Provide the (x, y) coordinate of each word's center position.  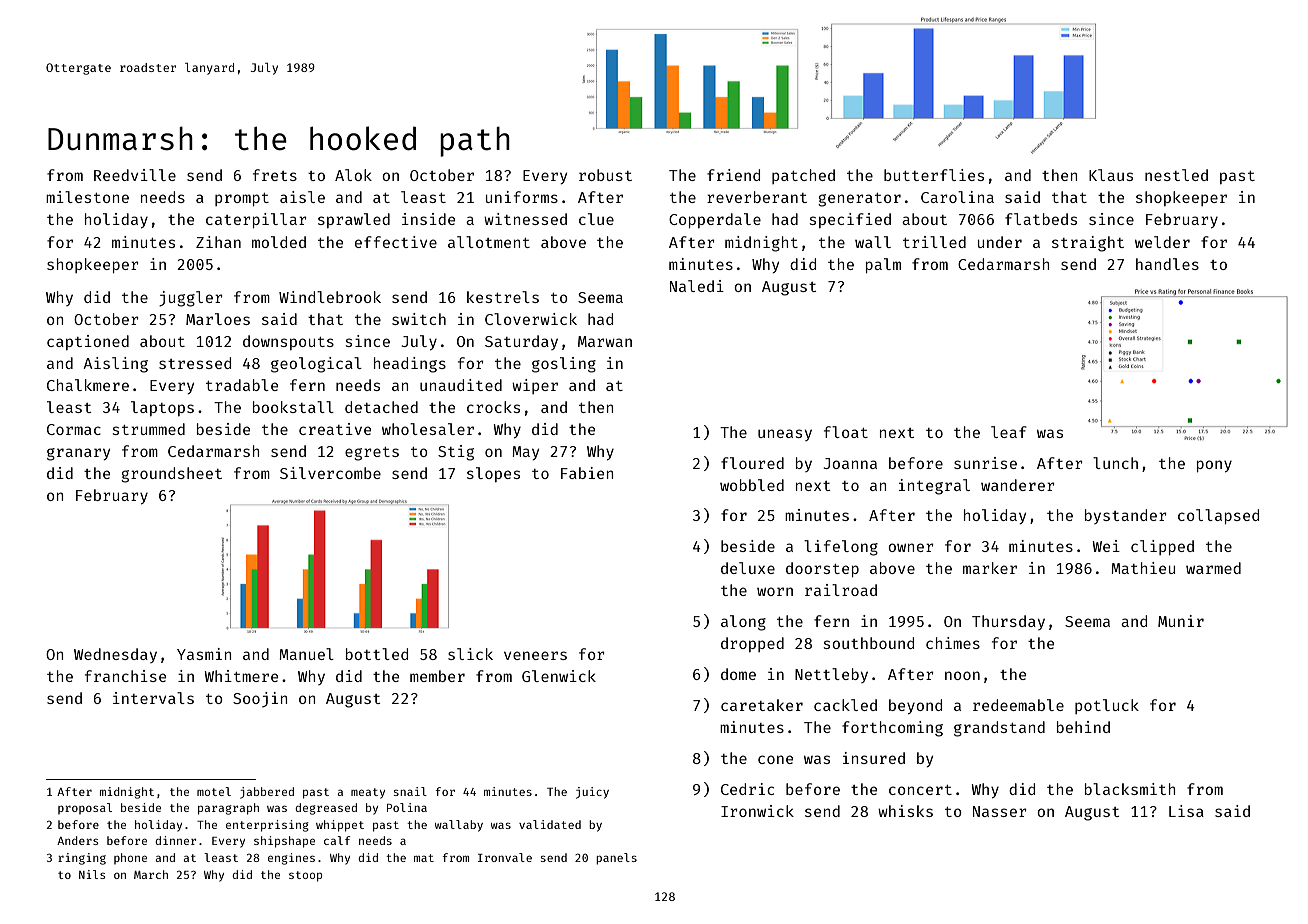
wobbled (752, 485)
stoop (305, 876)
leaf (1009, 432)
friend (733, 175)
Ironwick (757, 811)
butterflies (934, 175)
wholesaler (428, 429)
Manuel (306, 654)
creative (335, 429)
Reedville (135, 175)
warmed (1213, 568)
